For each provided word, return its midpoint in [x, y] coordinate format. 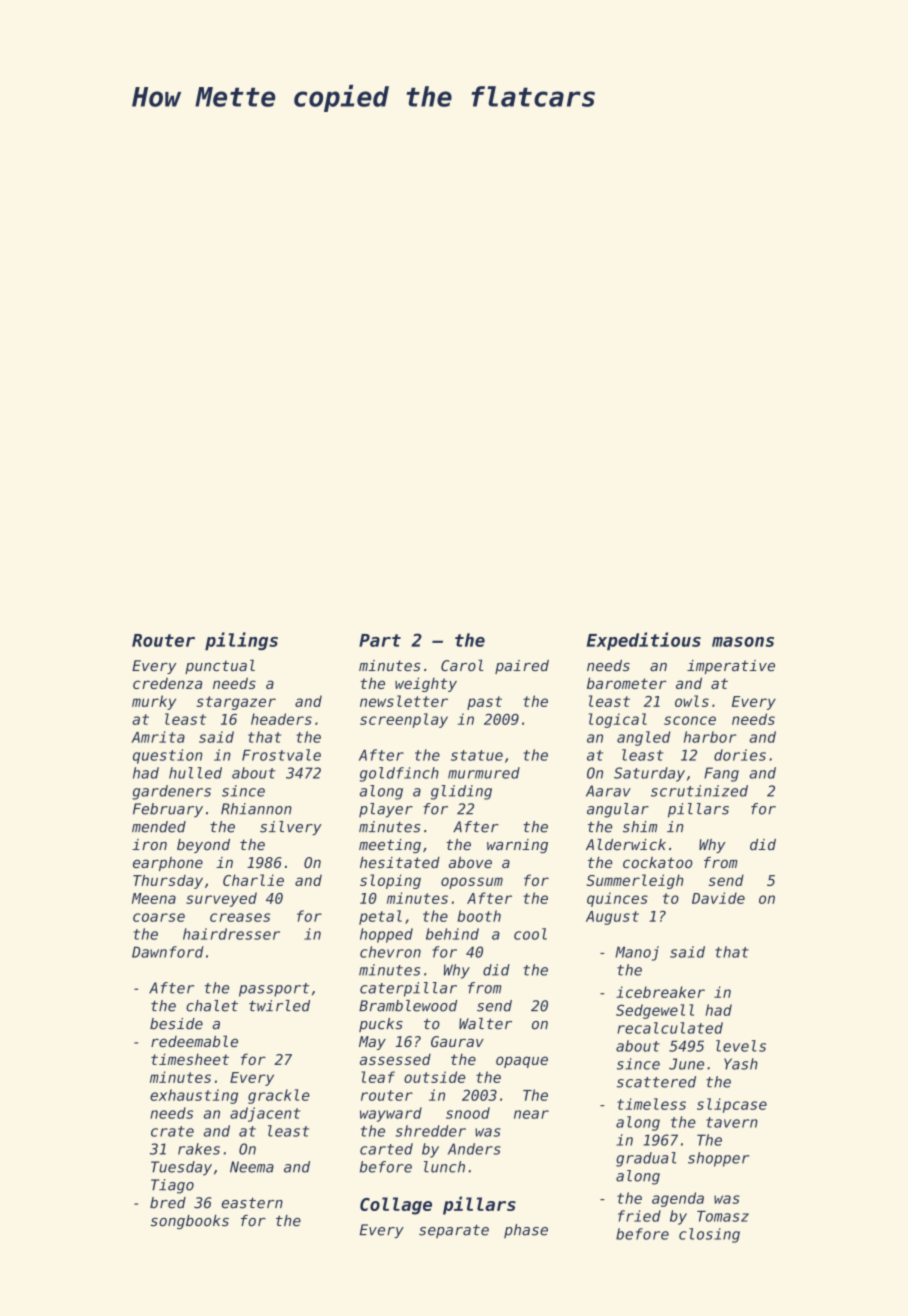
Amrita [158, 737]
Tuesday [181, 1168]
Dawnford [168, 952]
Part [380, 640]
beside [176, 1024]
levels [741, 1046]
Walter [485, 1024]
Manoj [637, 953]
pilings [241, 641]
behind [452, 934]
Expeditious [644, 641]
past [484, 703]
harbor [710, 737]
